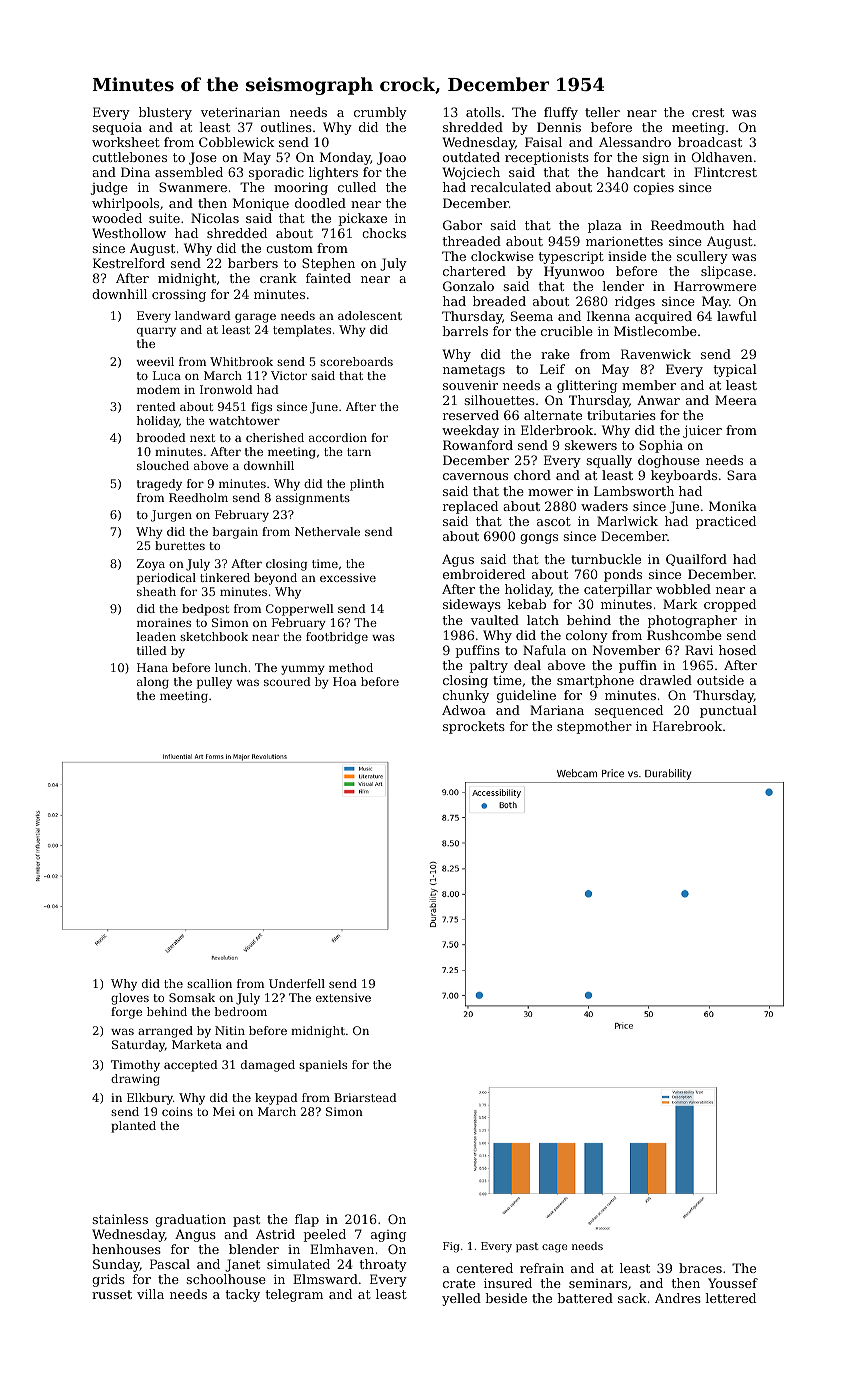 This screenshot has height=1400, width=849. What do you see at coordinates (287, 681) in the screenshot?
I see `scoured` at bounding box center [287, 681].
